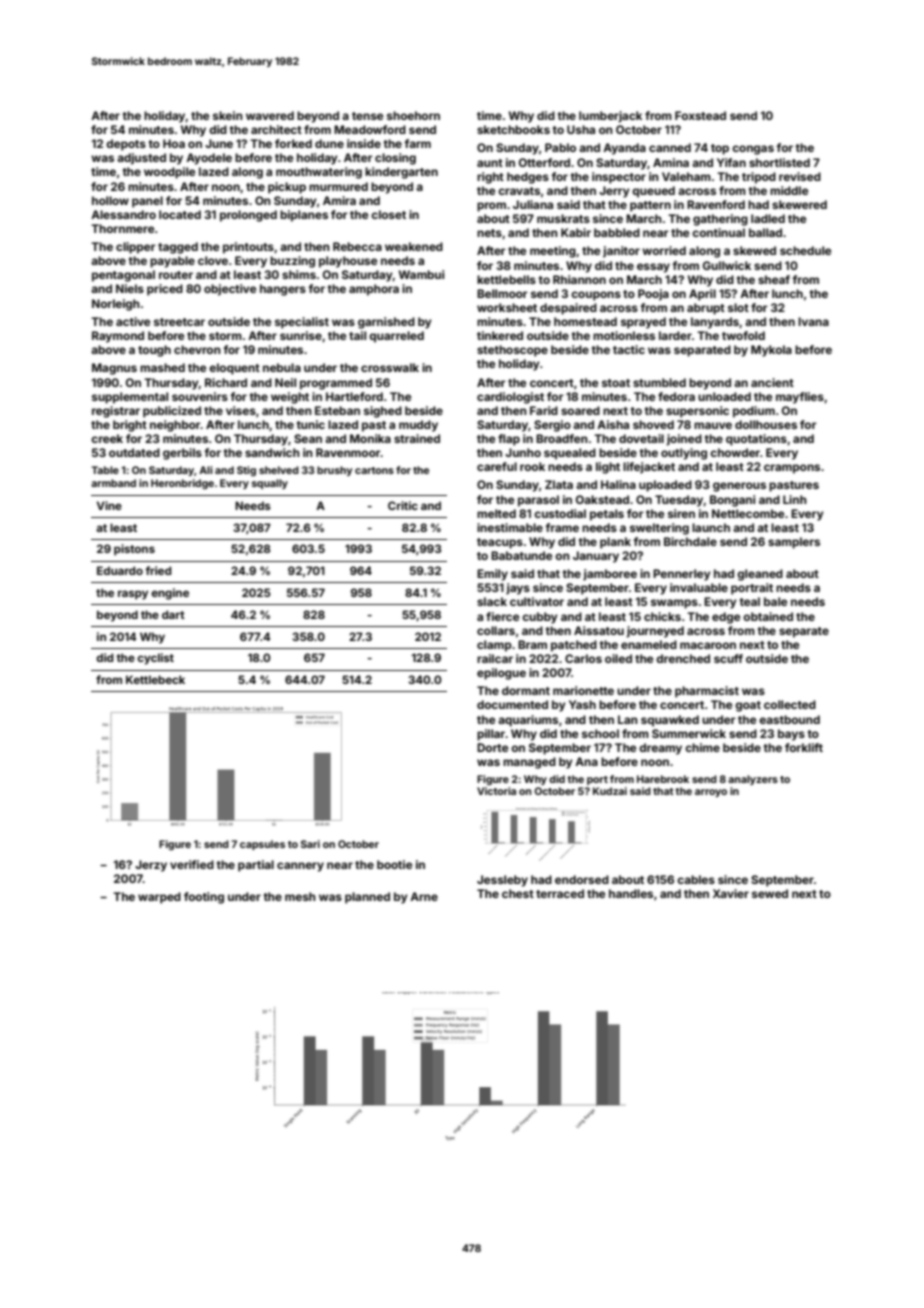 The image size is (924, 1308). Describe the element at coordinates (813, 321) in the document. I see `Ivana` at that location.
